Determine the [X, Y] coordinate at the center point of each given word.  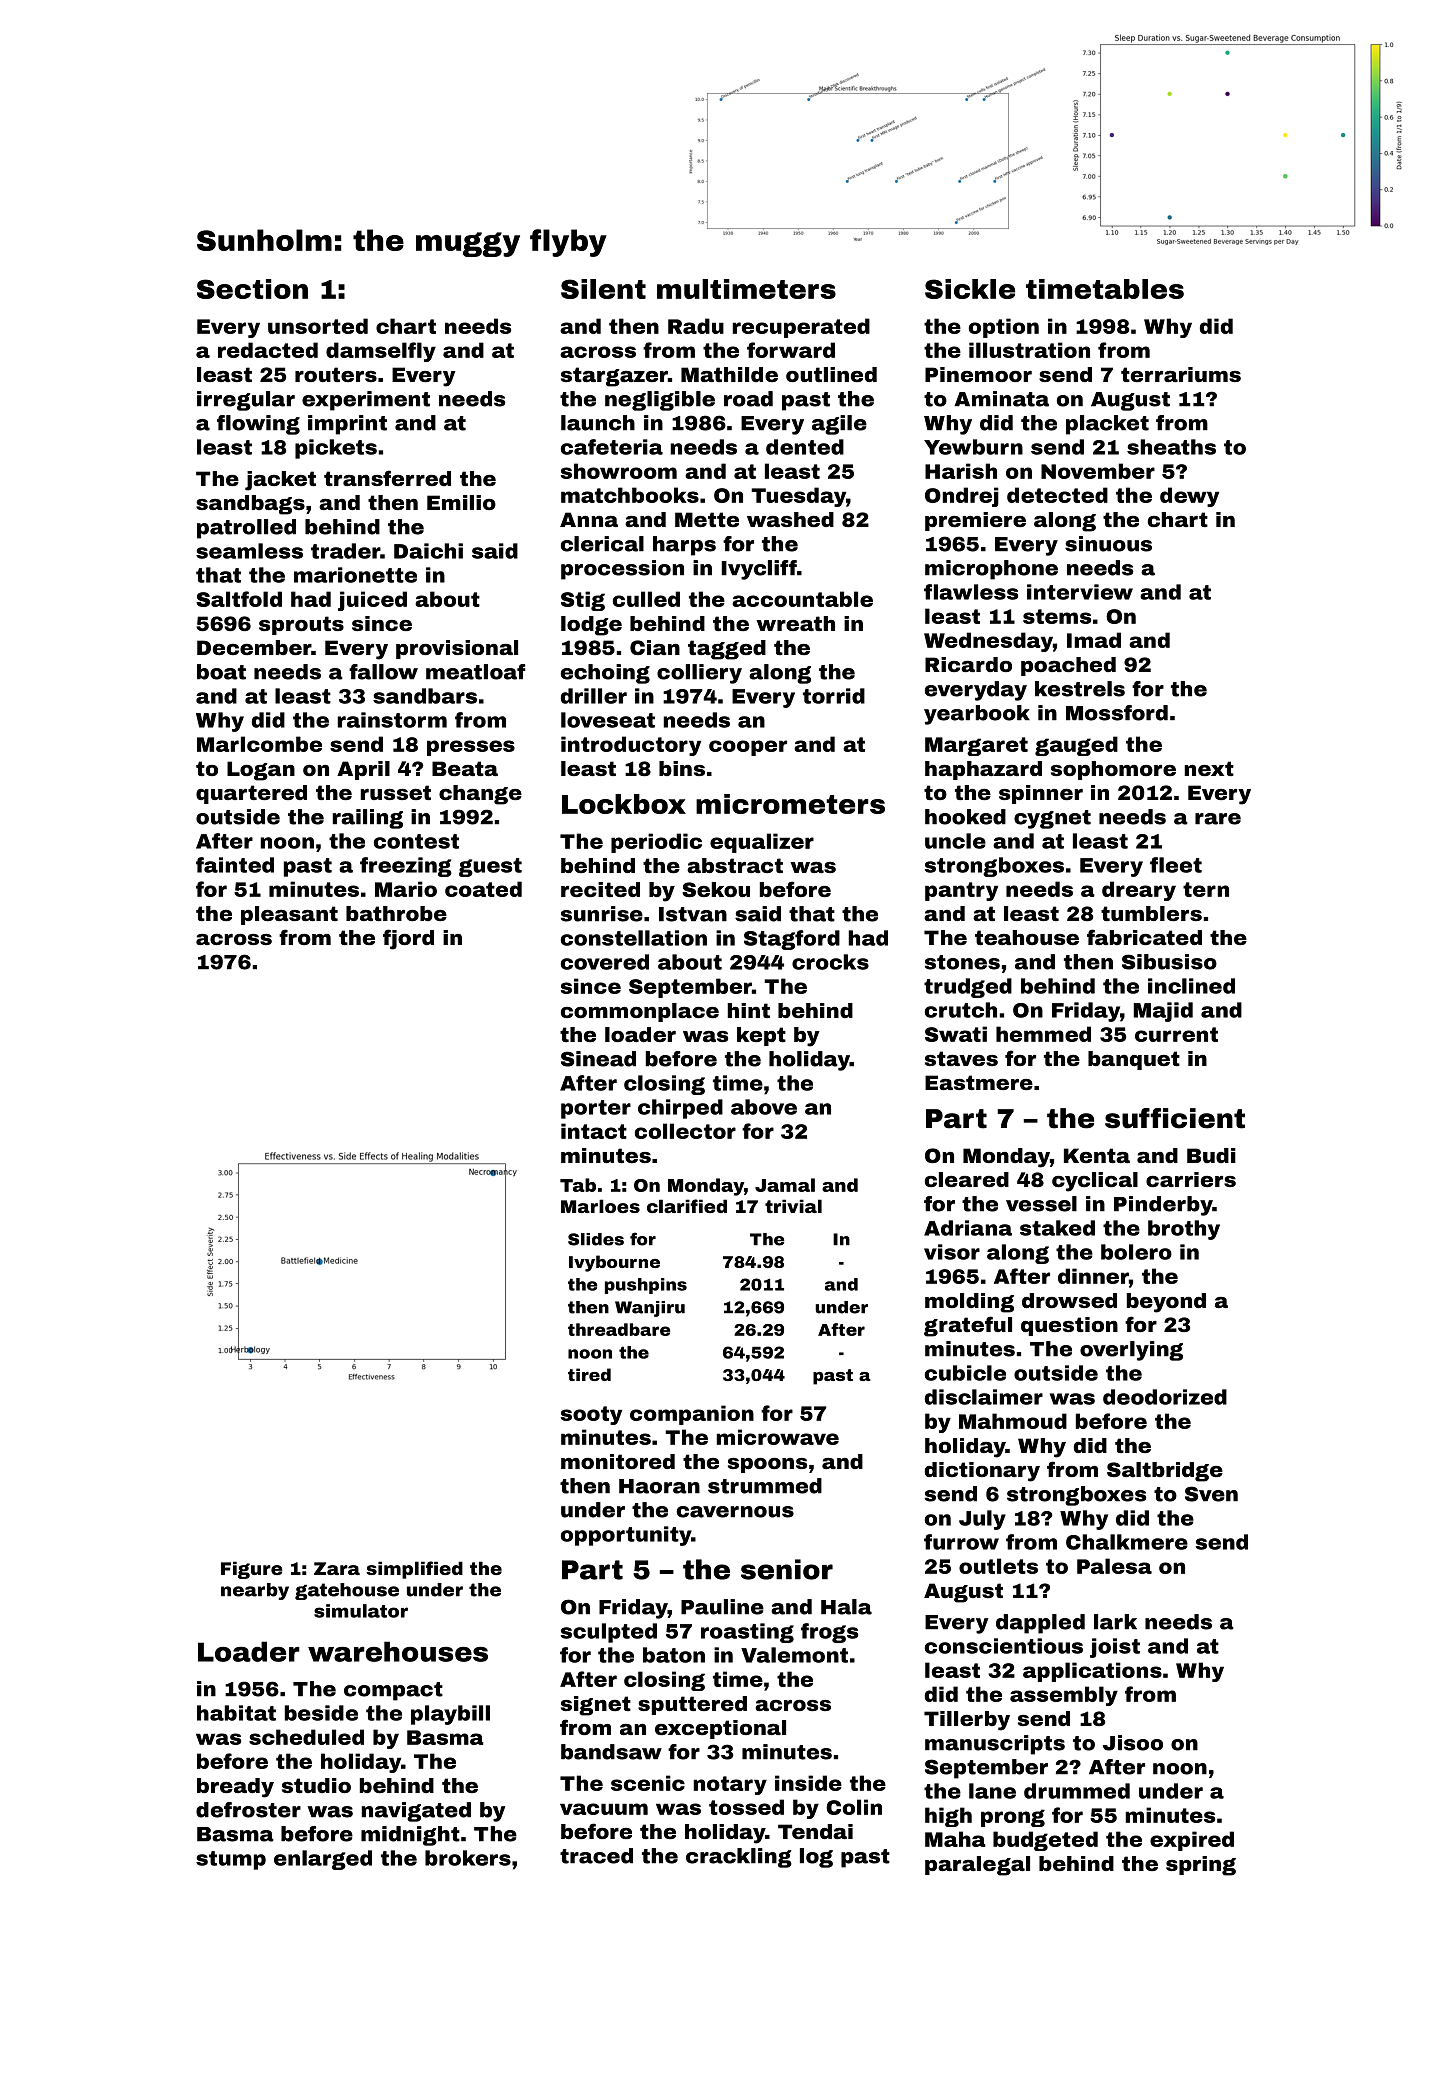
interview [1080, 592]
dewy [1189, 497]
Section [252, 289]
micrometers [790, 804]
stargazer [614, 377]
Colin [854, 1807]
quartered [251, 794]
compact [393, 1691]
